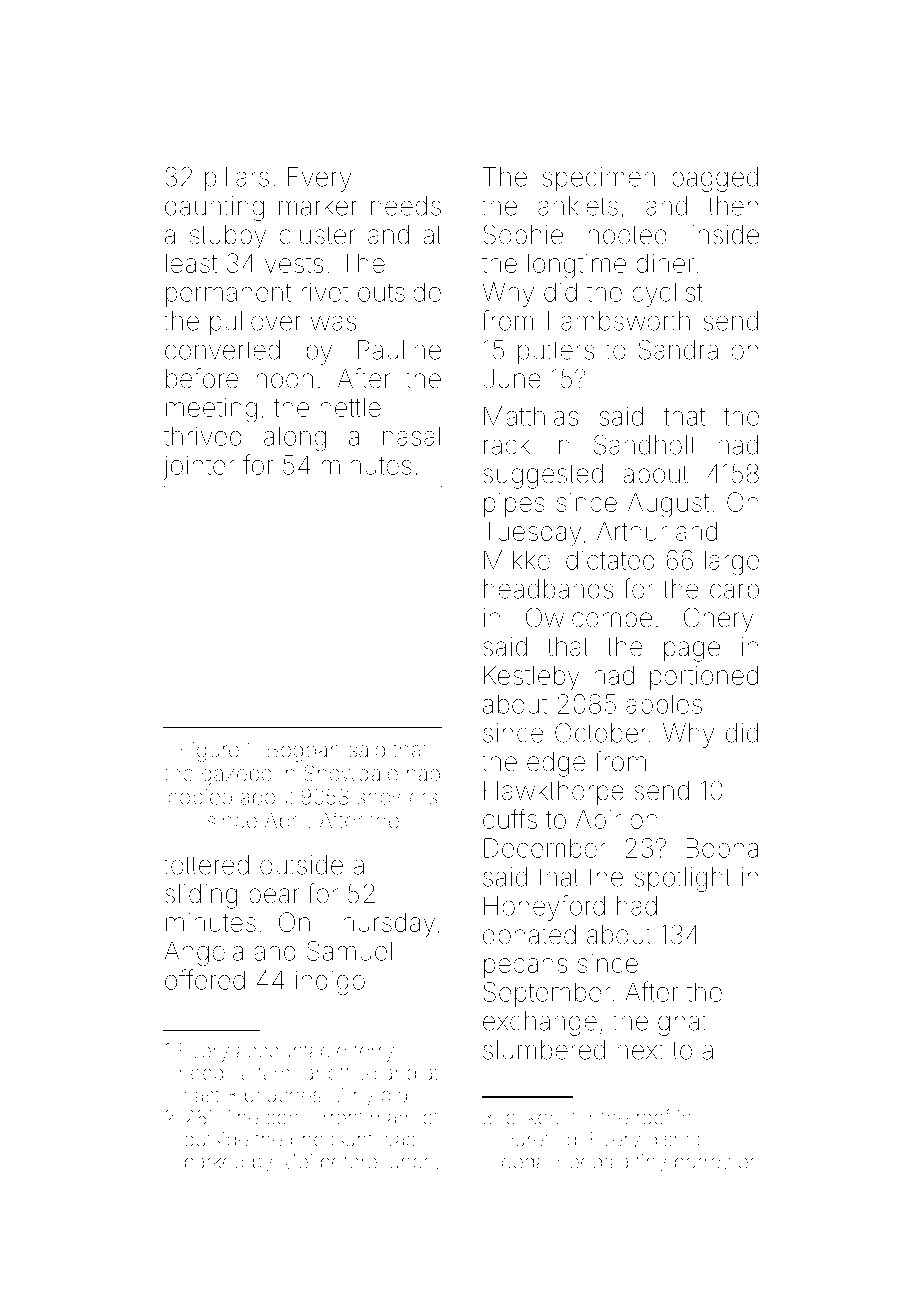 Image resolution: width=924 pixels, height=1311 pixels. Describe the element at coordinates (296, 1161) in the image. I see `Mei` at that location.
